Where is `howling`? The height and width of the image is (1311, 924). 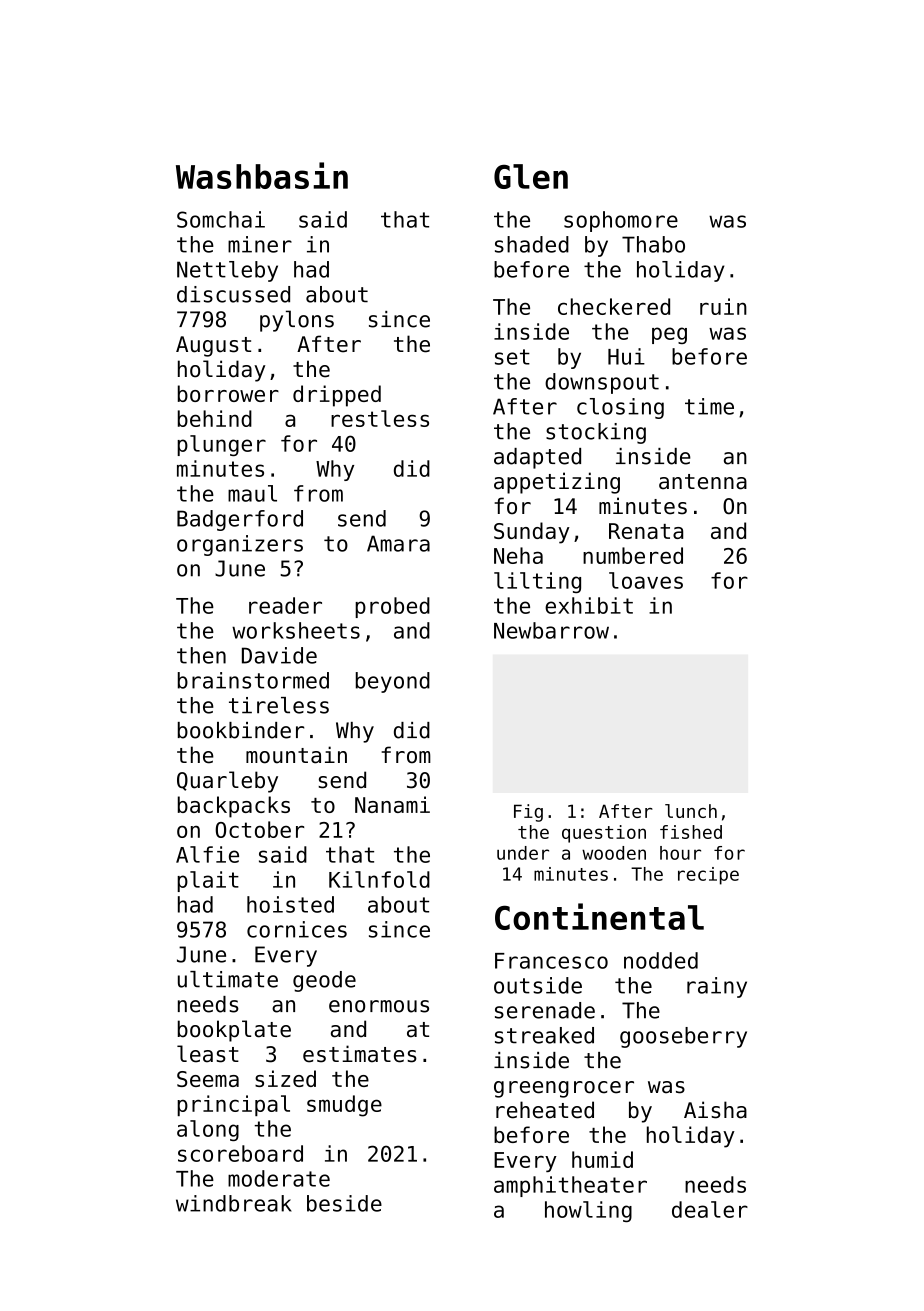 howling is located at coordinates (588, 1211).
